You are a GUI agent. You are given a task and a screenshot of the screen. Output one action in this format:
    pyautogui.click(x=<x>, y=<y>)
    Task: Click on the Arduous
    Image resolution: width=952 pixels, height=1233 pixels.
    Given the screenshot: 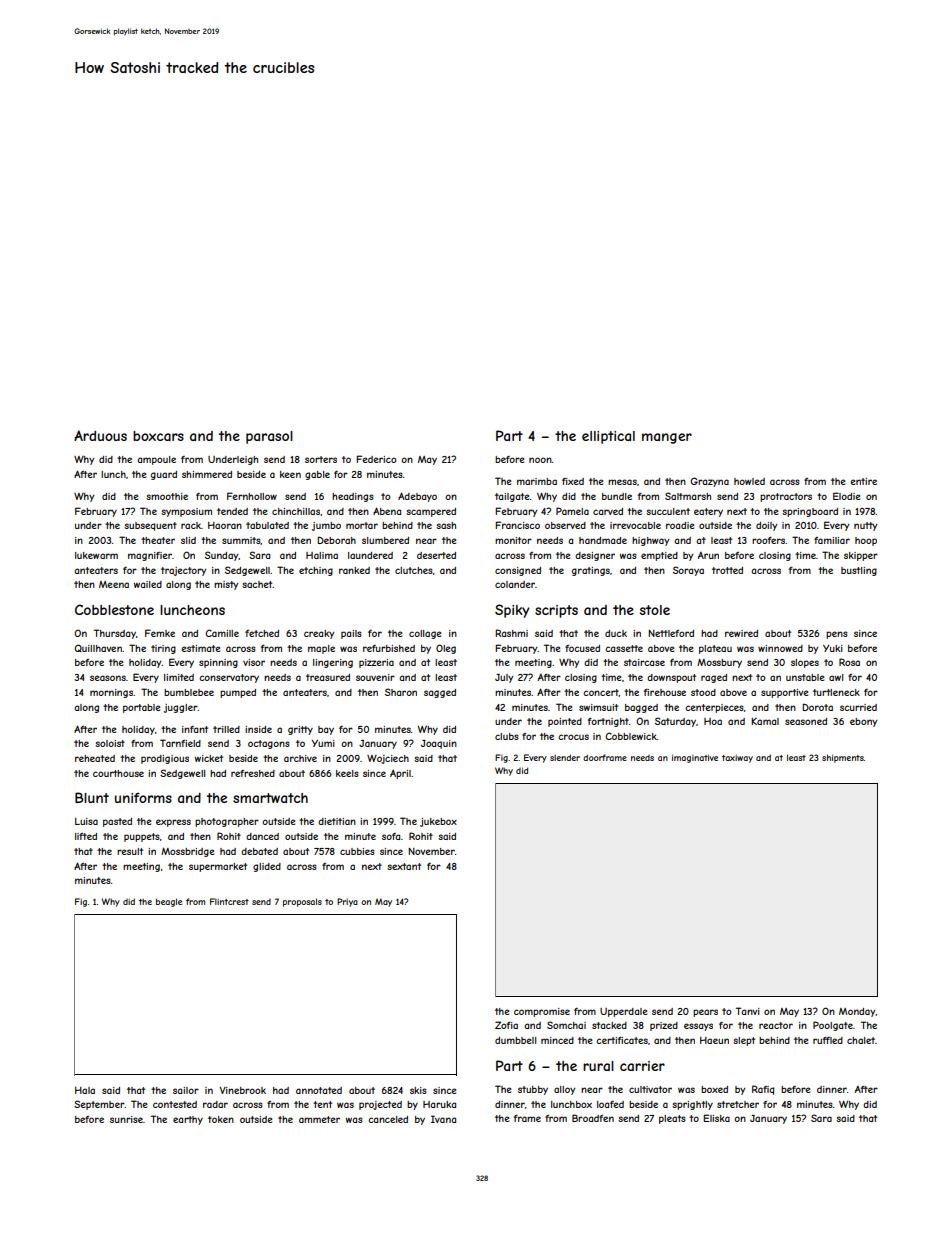 What is the action you would take?
    pyautogui.click(x=100, y=435)
